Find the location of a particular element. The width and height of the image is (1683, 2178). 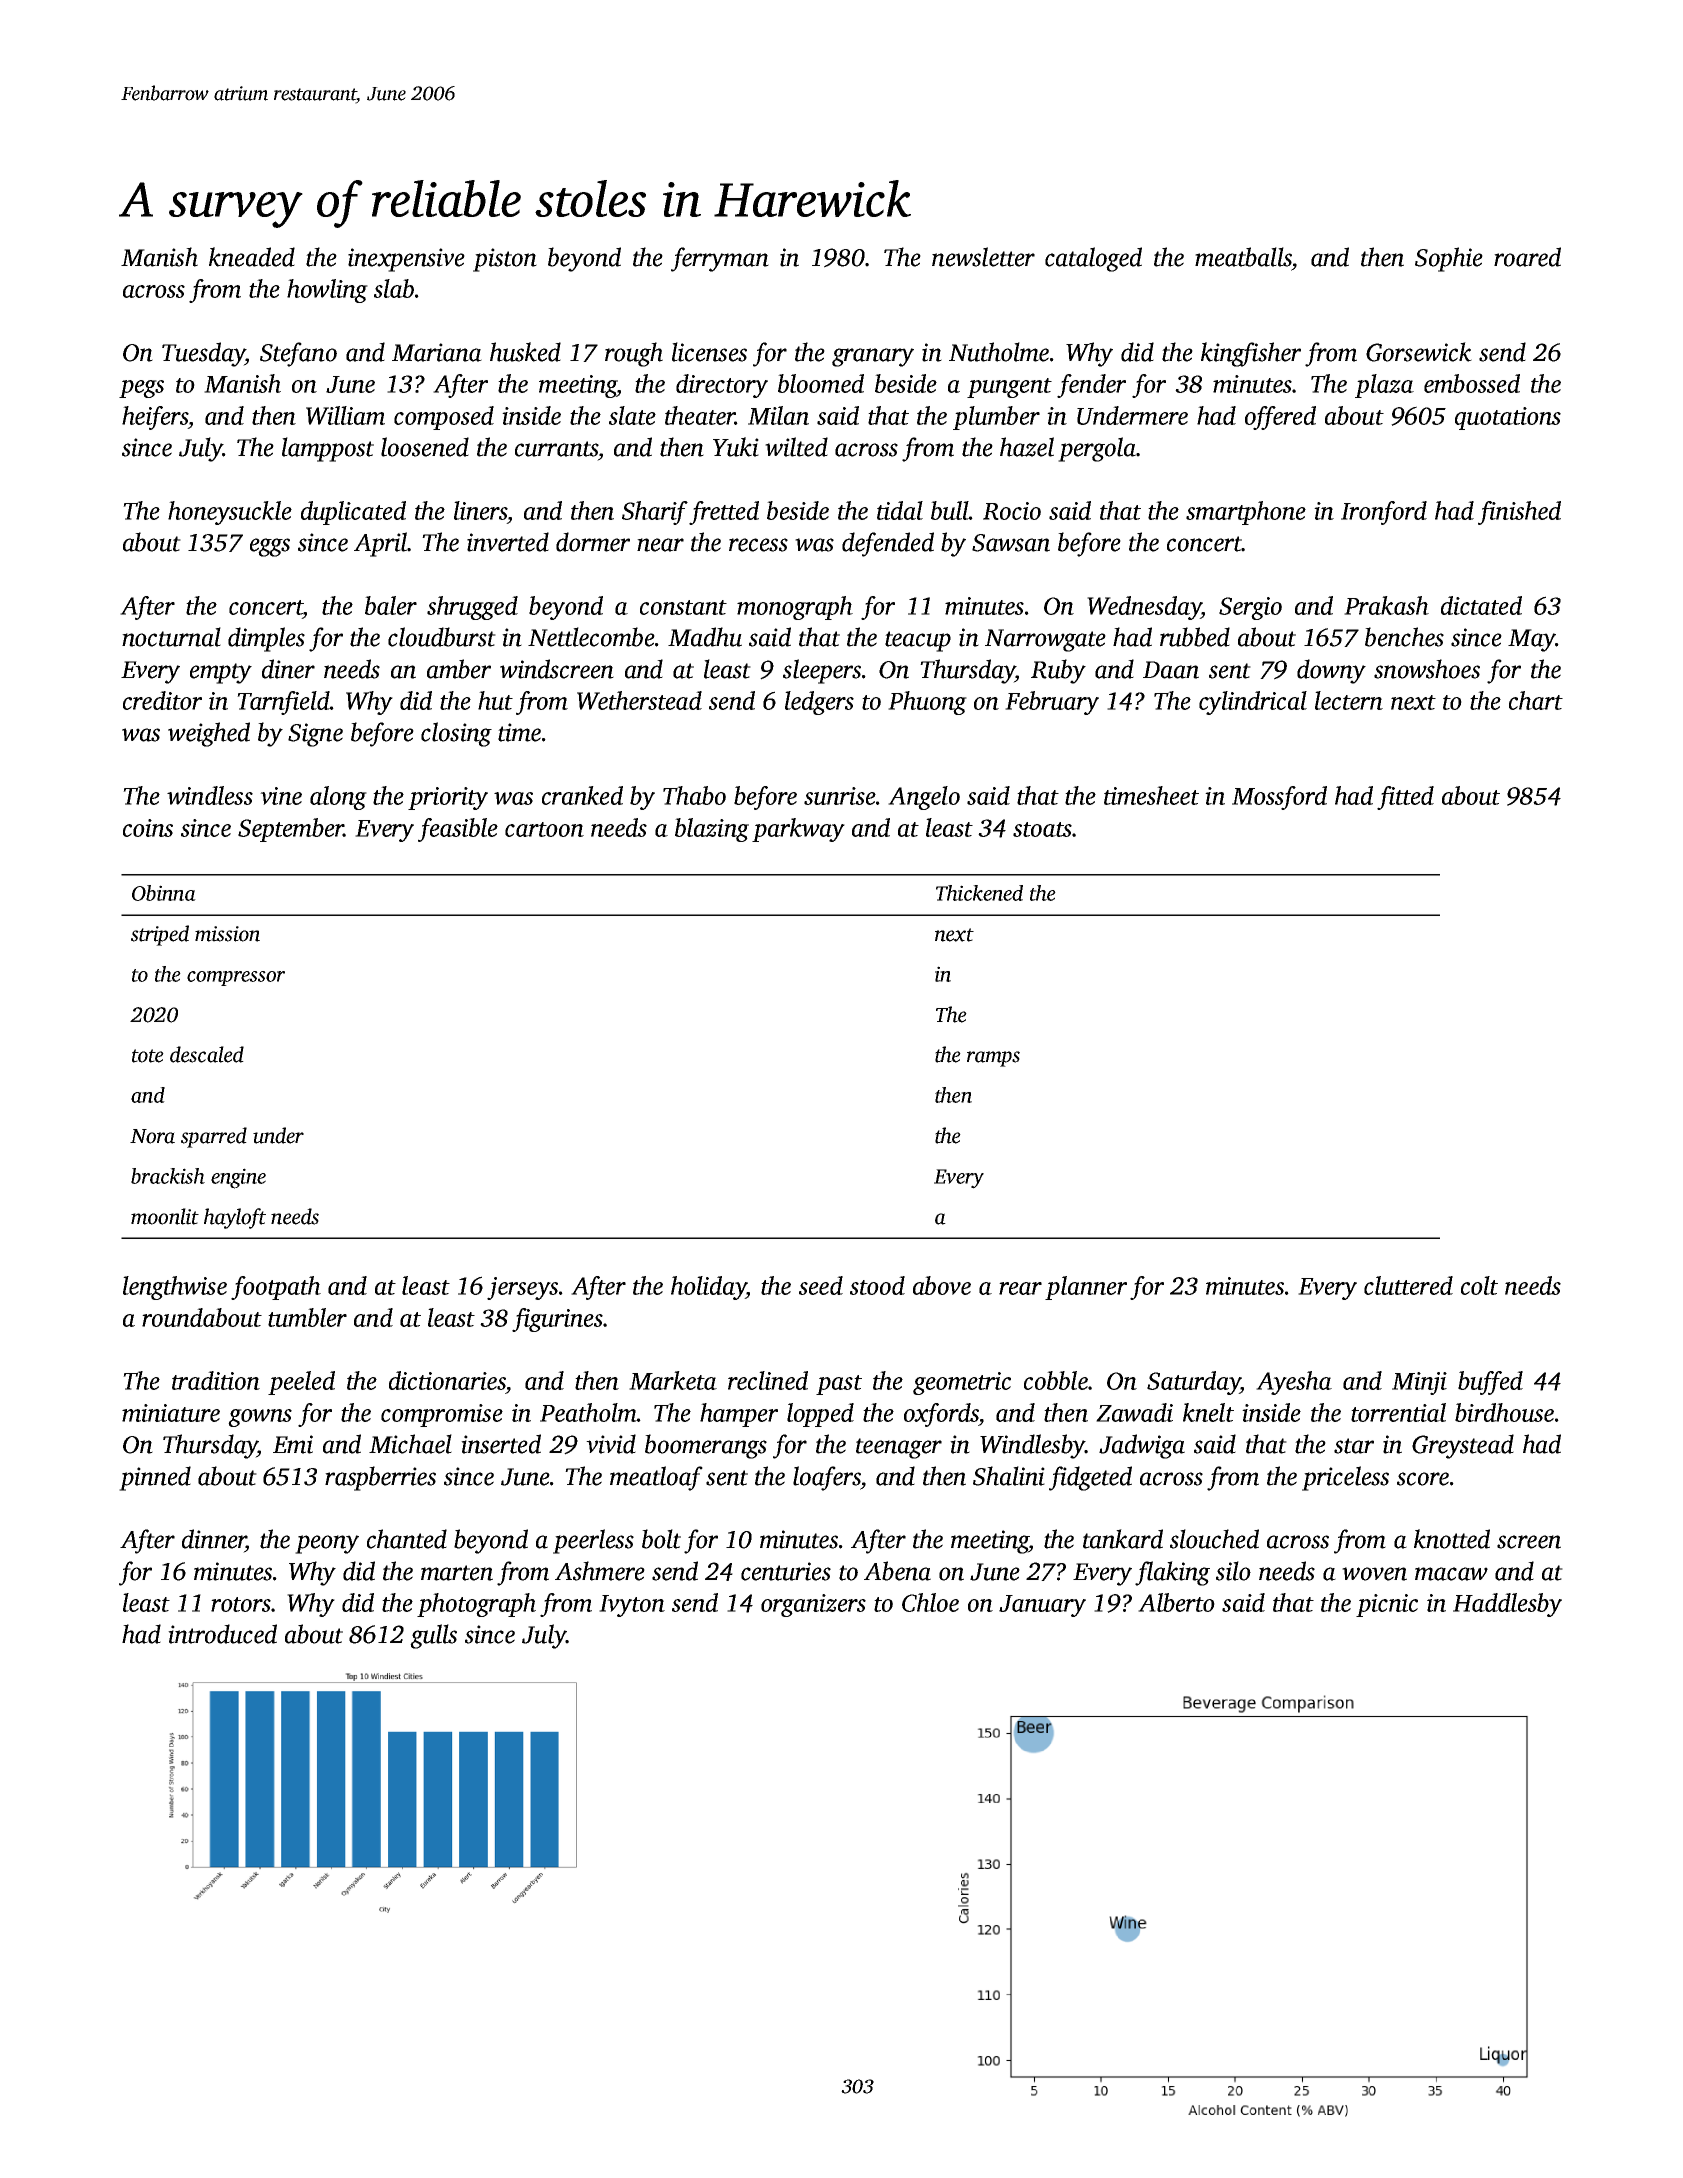

descaled is located at coordinates (207, 1054).
